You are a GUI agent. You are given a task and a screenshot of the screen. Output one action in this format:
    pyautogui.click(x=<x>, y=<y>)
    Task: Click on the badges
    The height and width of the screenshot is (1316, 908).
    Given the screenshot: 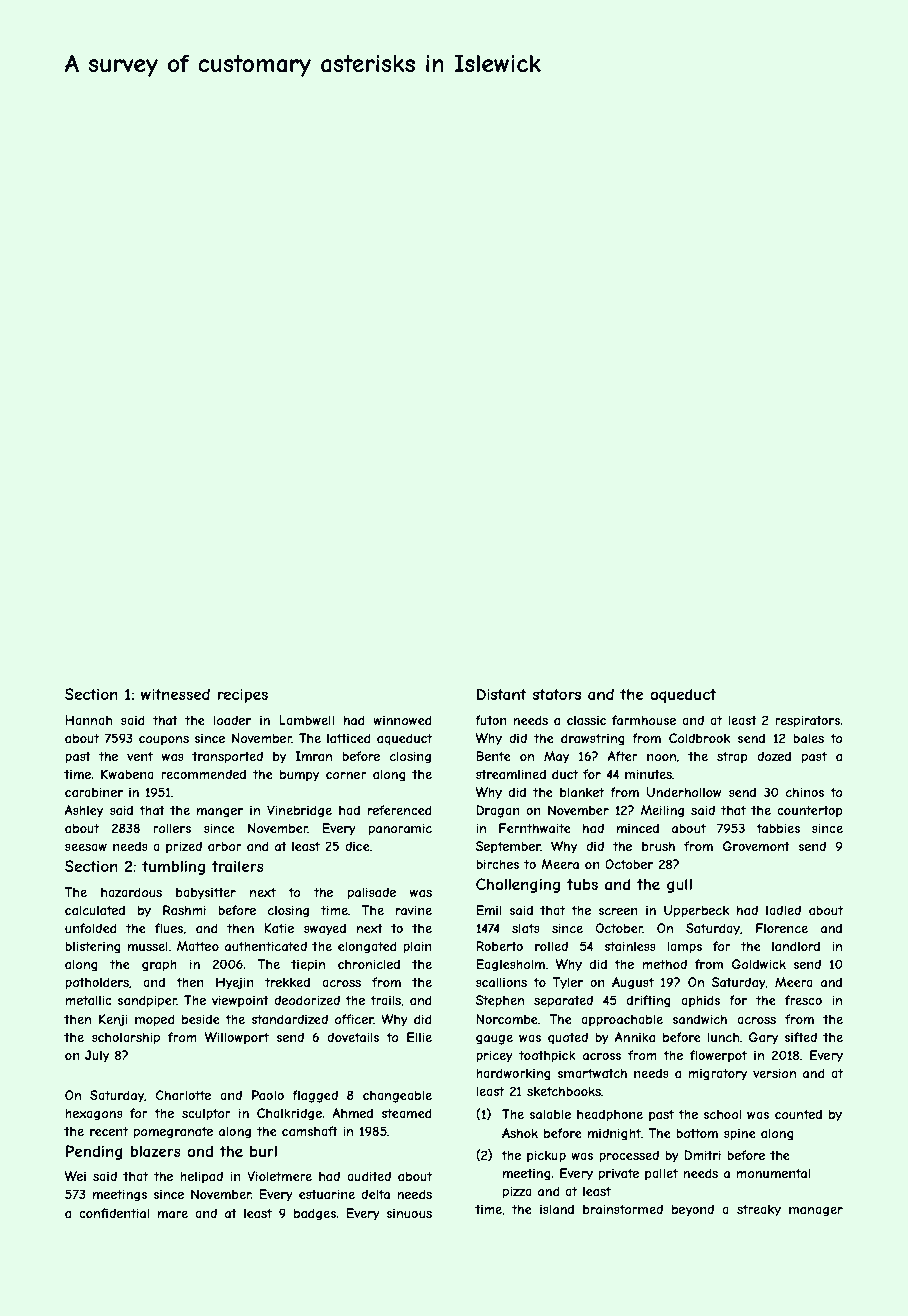 What is the action you would take?
    pyautogui.click(x=315, y=1214)
